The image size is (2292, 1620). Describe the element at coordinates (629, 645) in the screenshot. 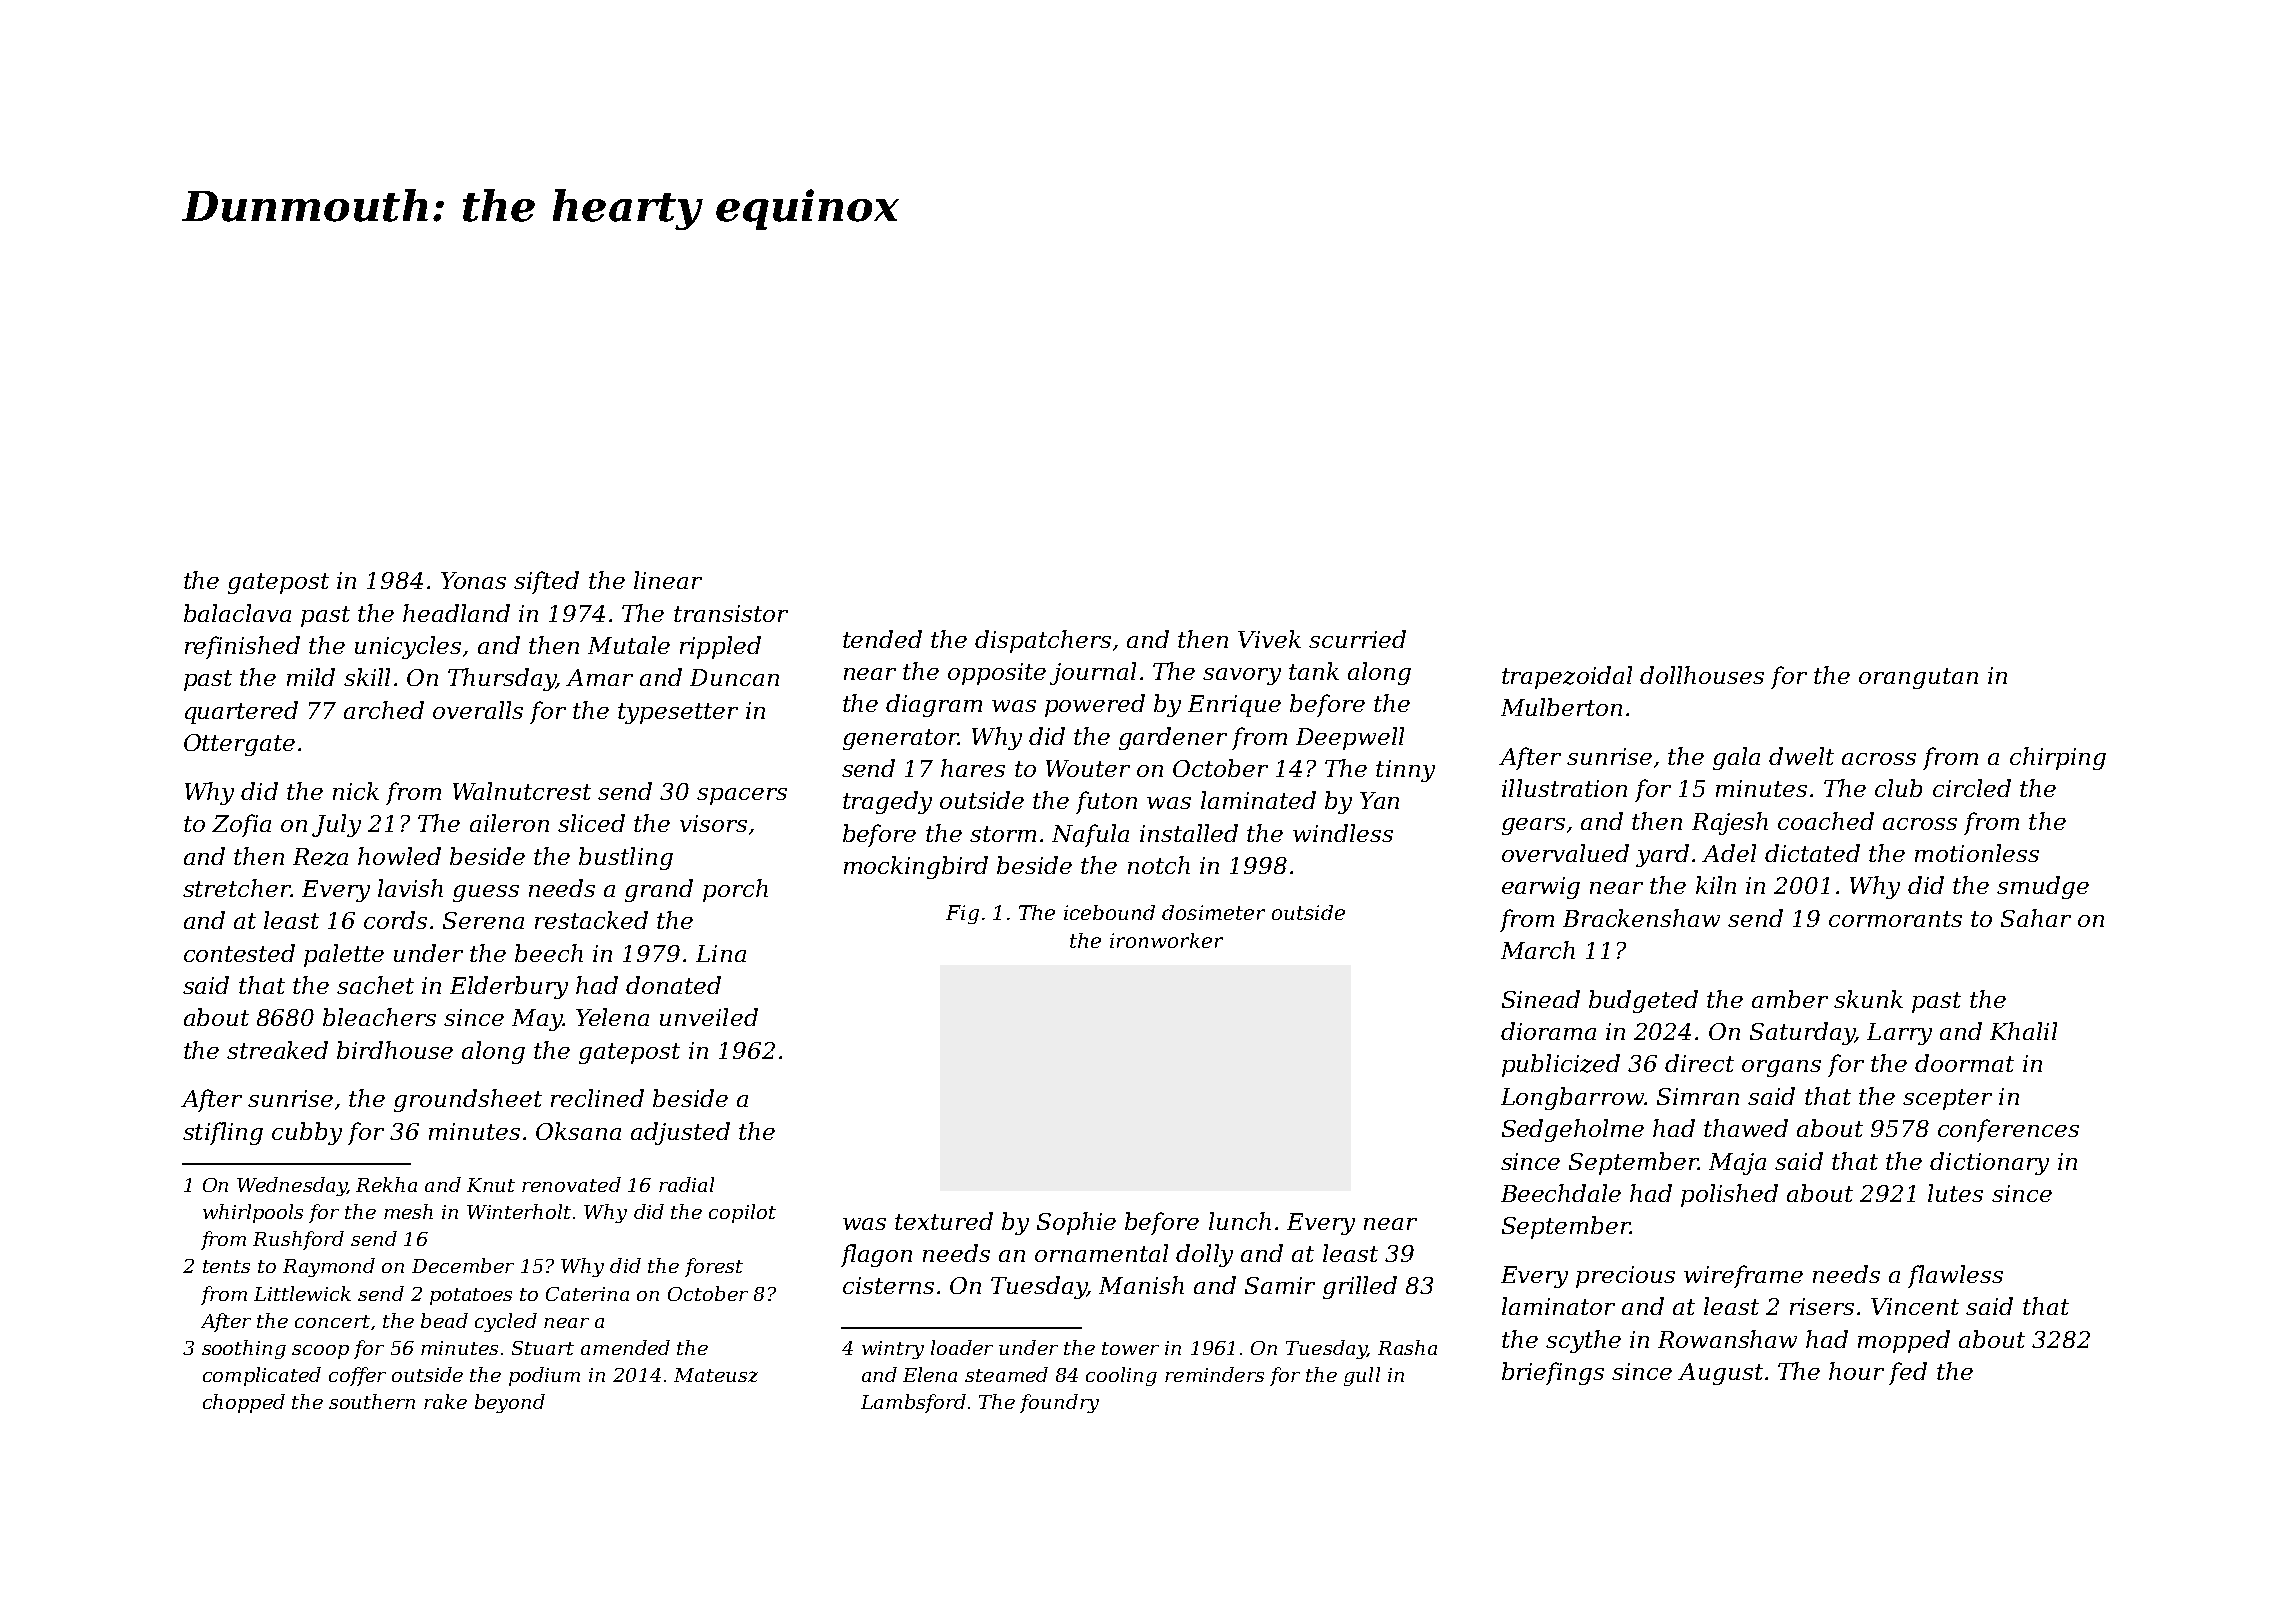

I see `Mutale` at that location.
